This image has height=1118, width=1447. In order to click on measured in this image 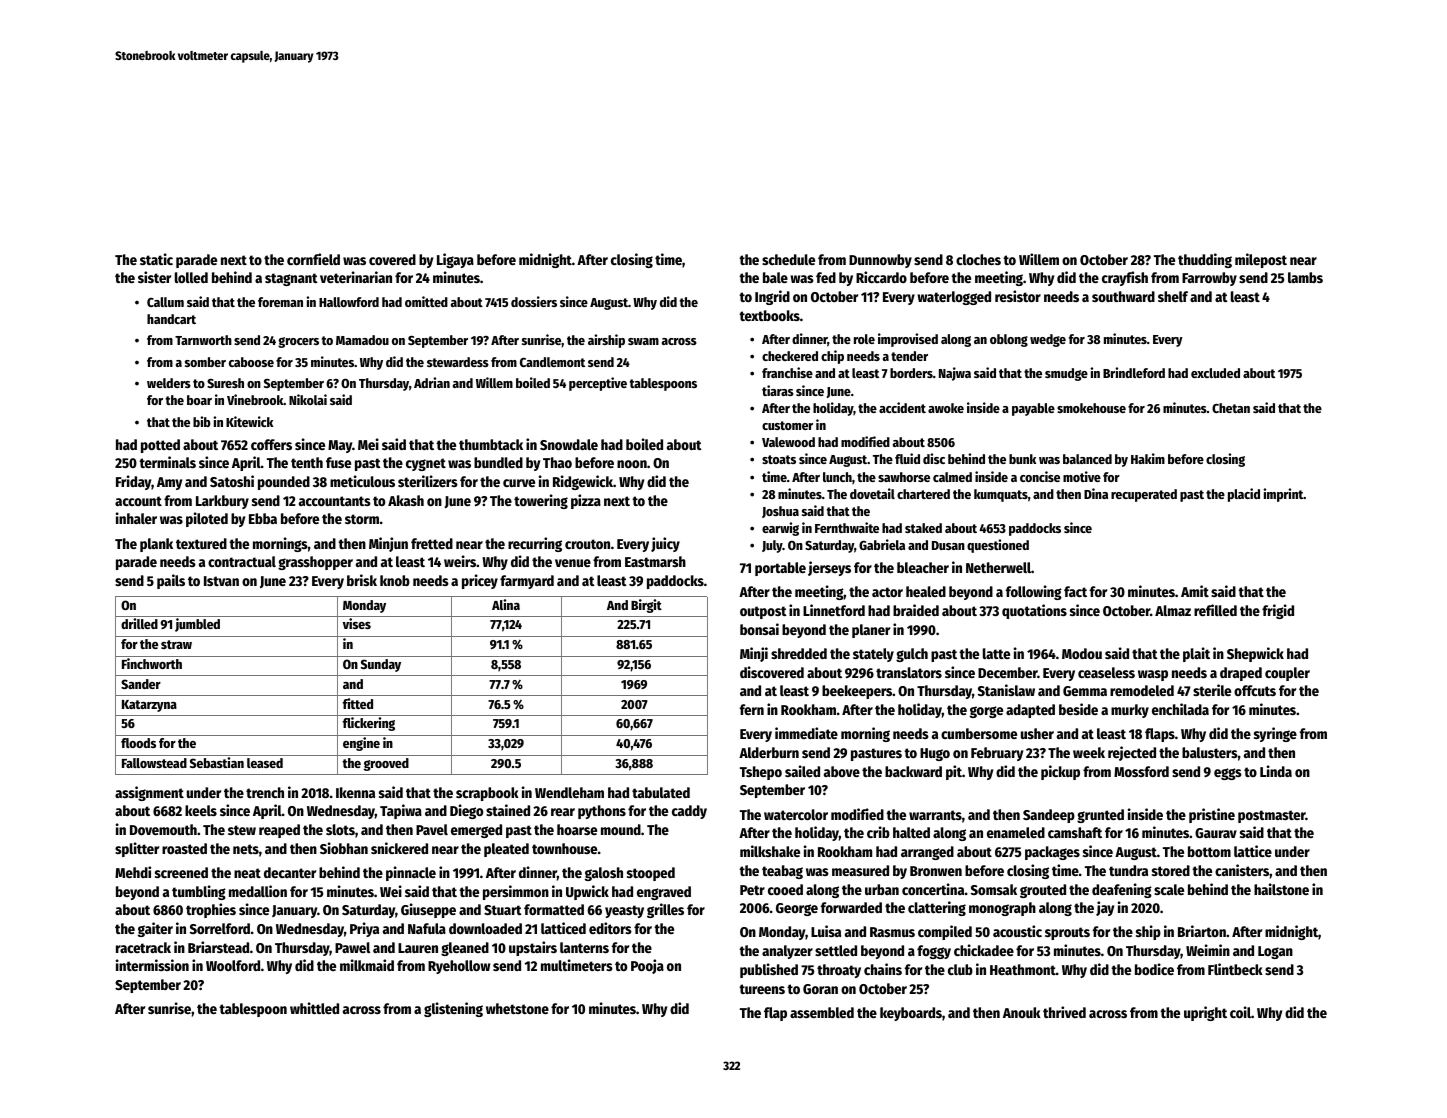, I will do `click(860, 870)`.
